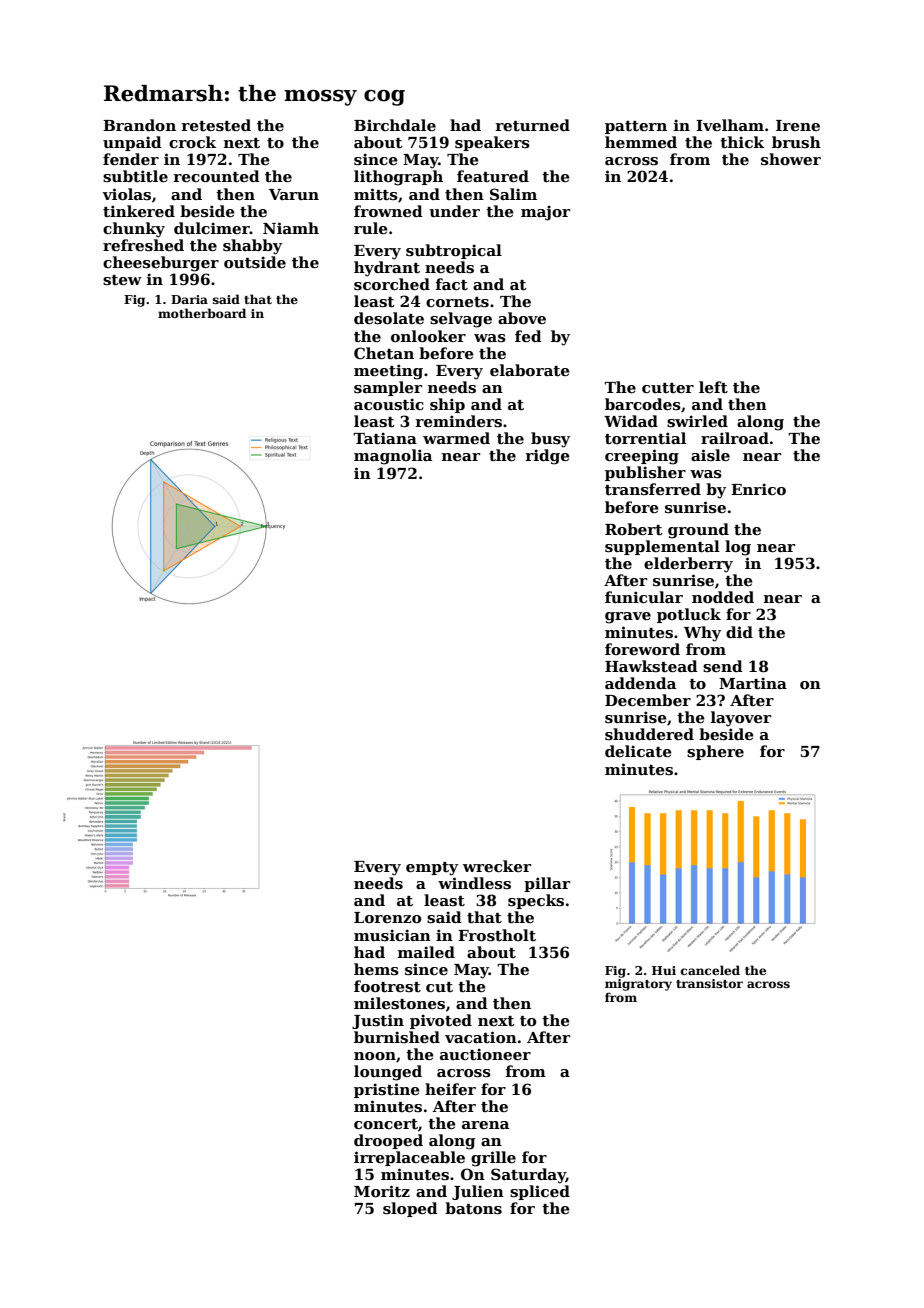  I want to click on sphere, so click(715, 752).
